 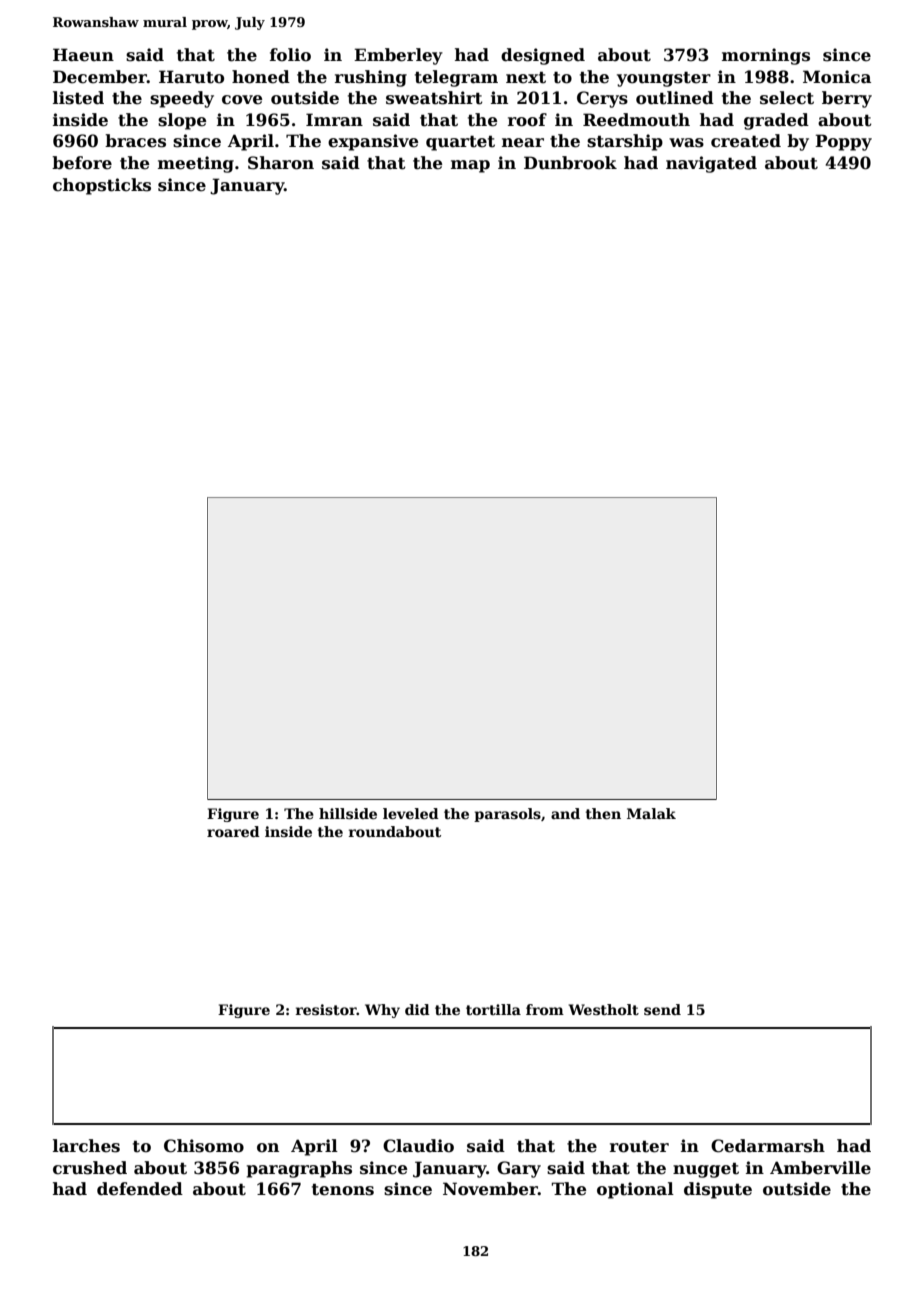 What do you see at coordinates (768, 1146) in the screenshot?
I see `Cedarmarsh` at bounding box center [768, 1146].
